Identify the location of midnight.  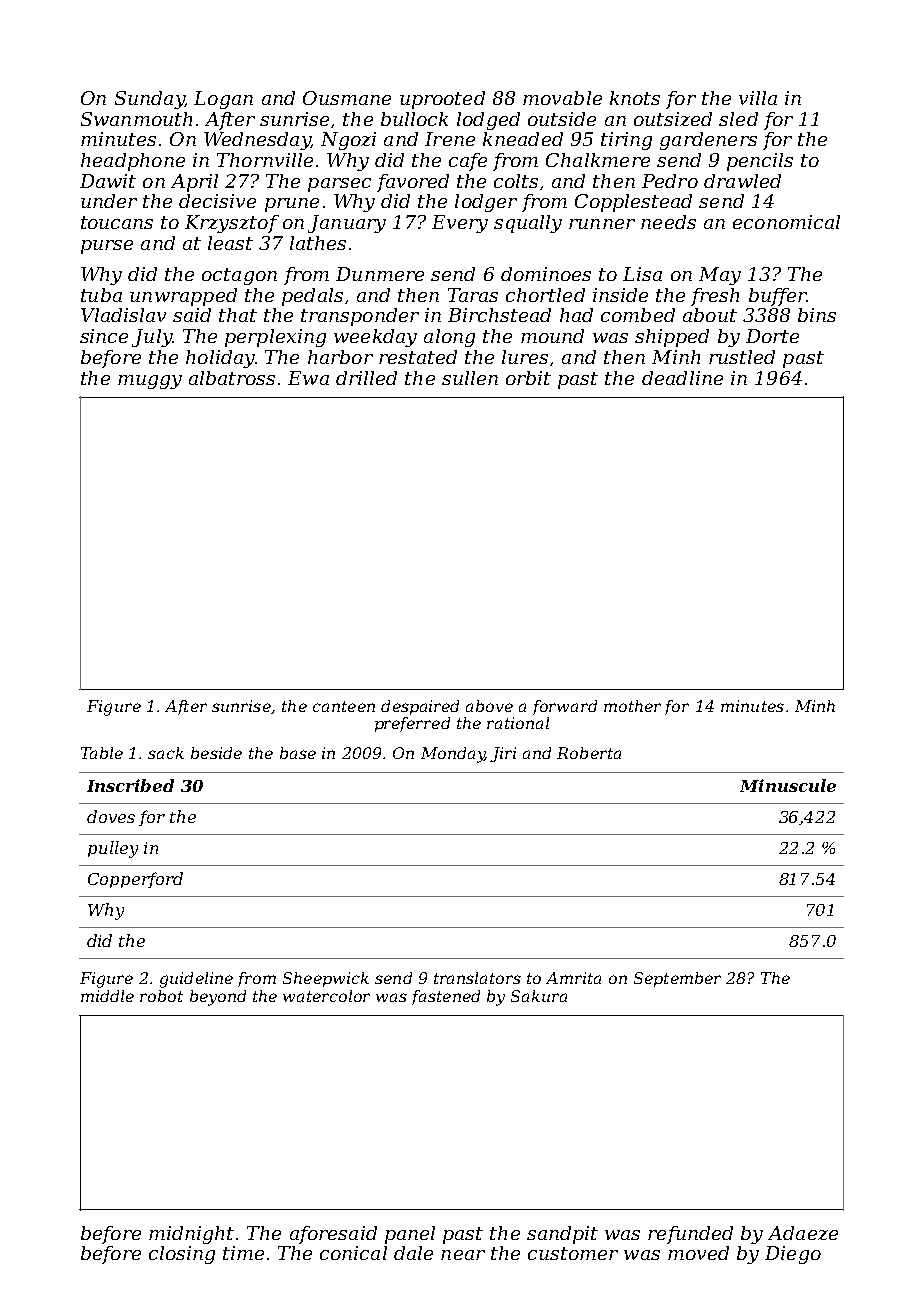
(191, 1235).
